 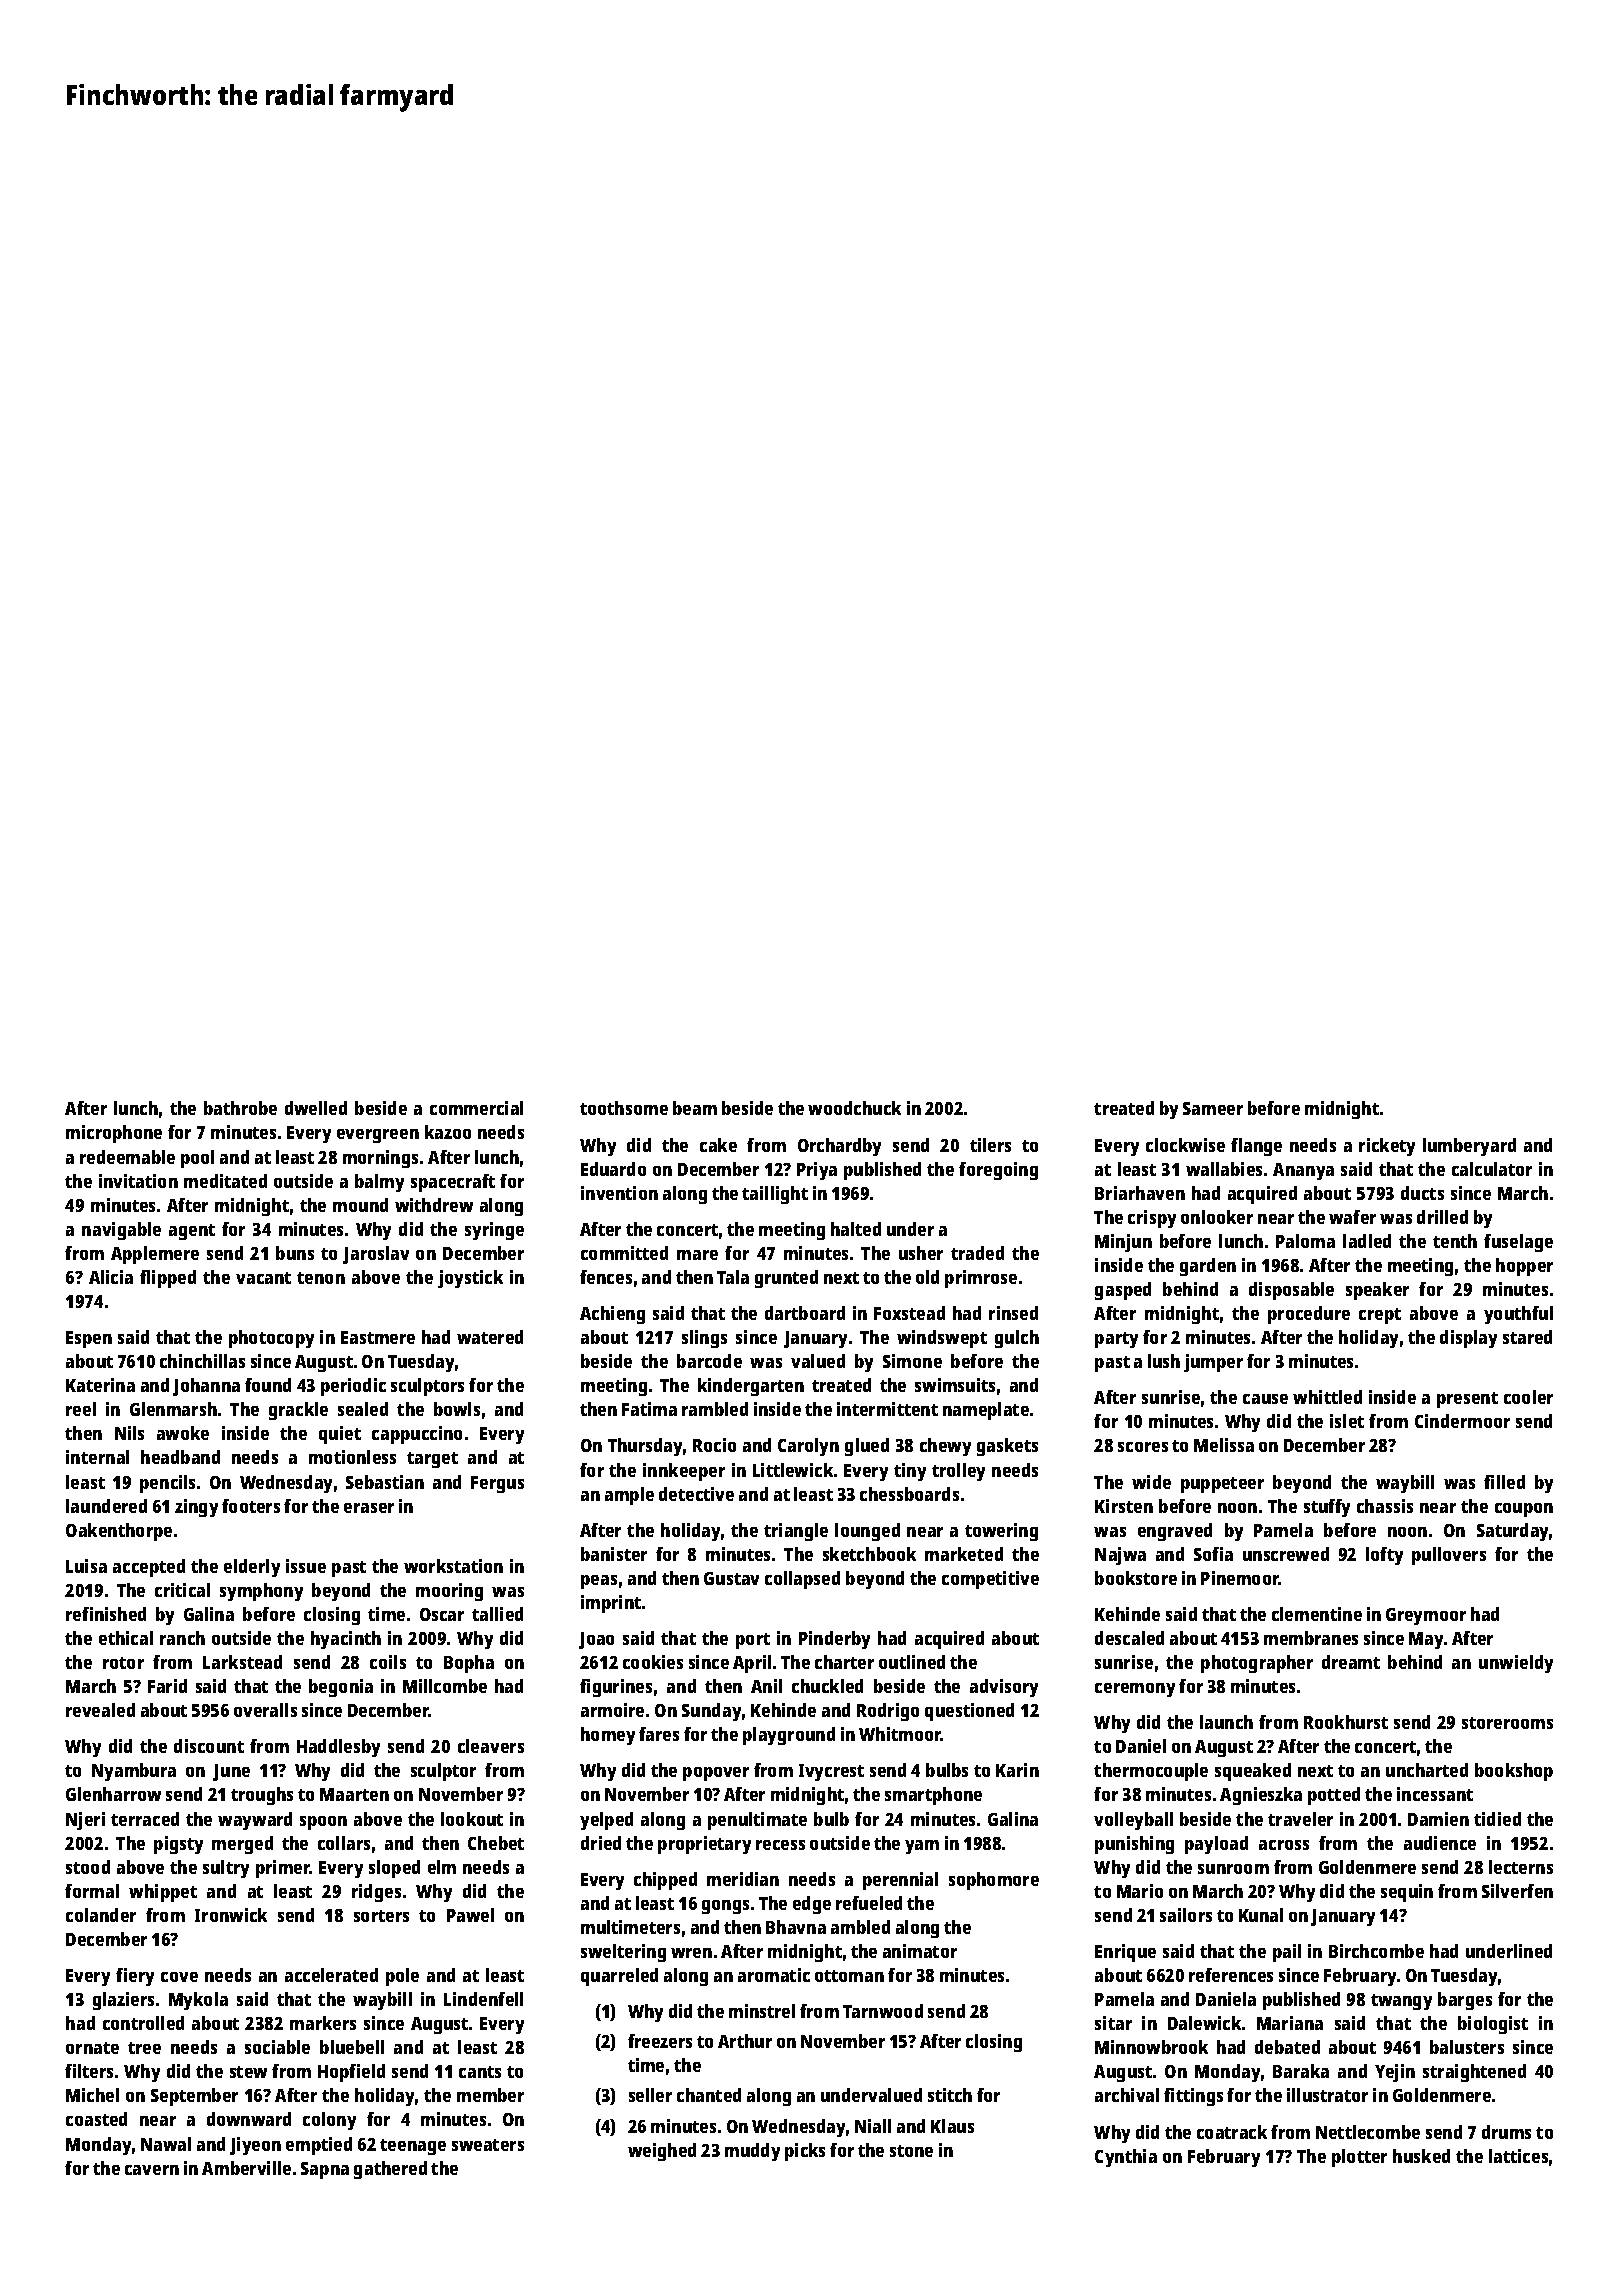 What do you see at coordinates (1213, 1108) in the image?
I see `Sameer` at bounding box center [1213, 1108].
